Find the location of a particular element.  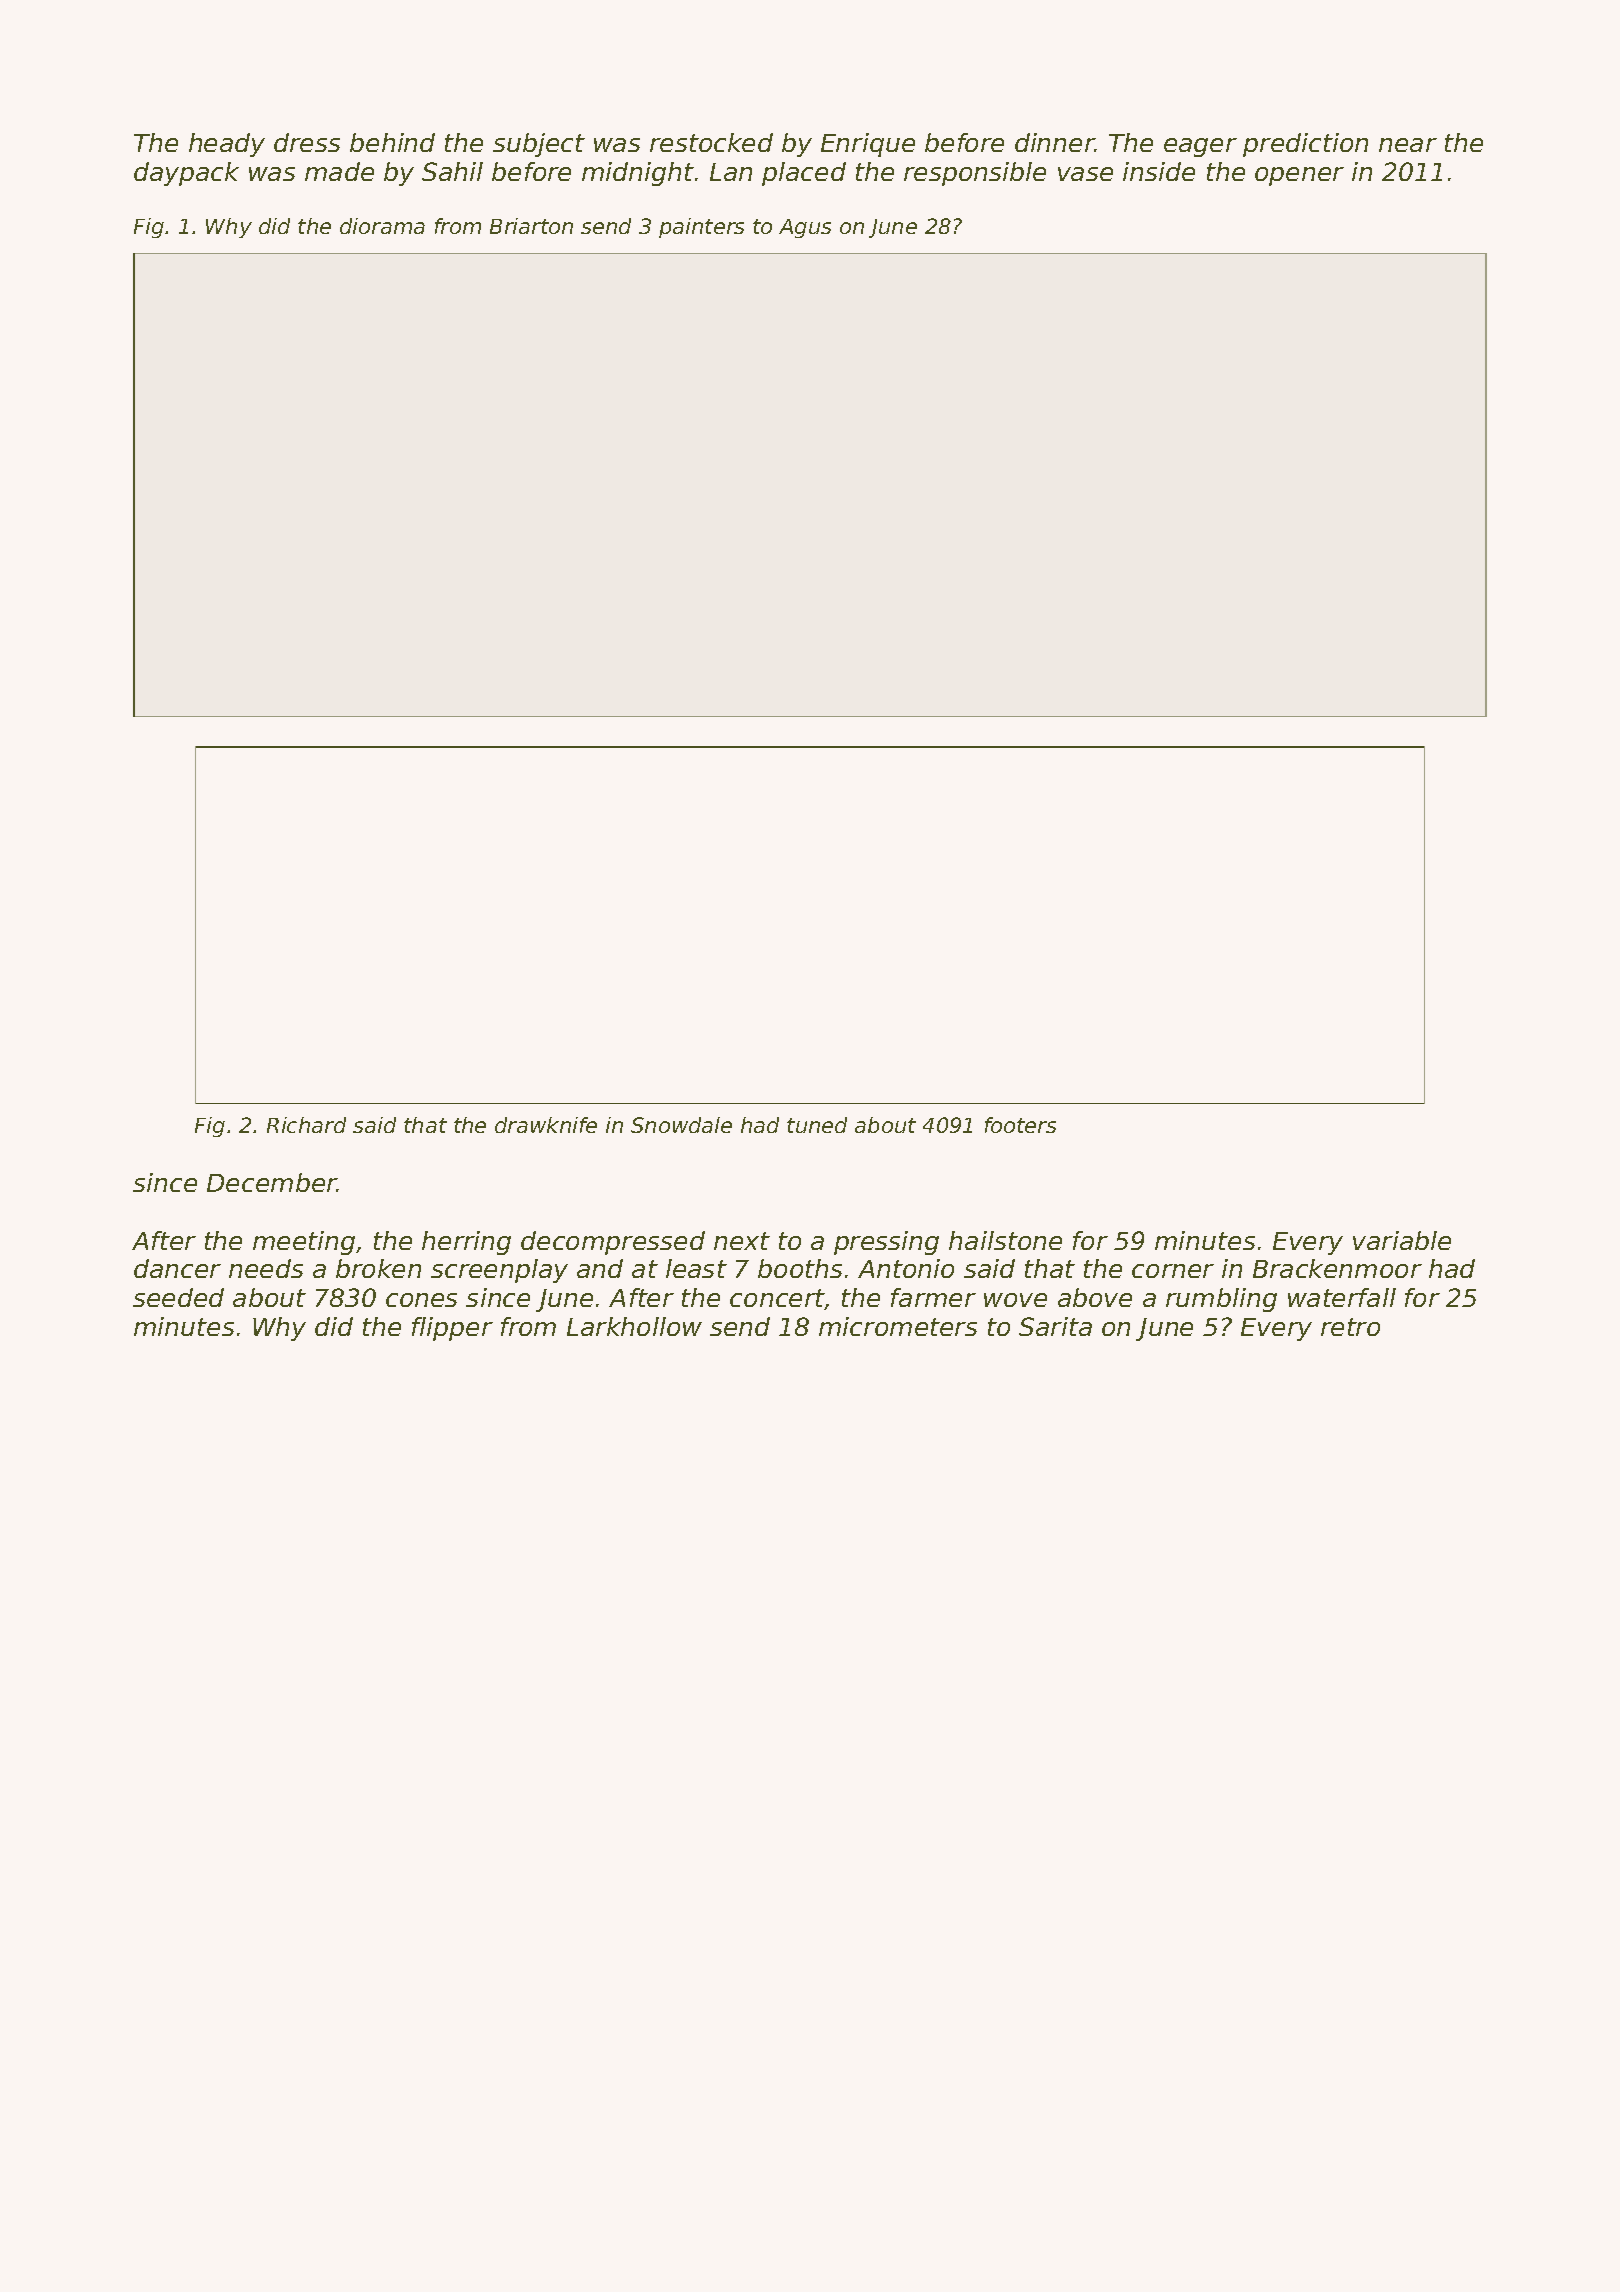

painters is located at coordinates (701, 228).
